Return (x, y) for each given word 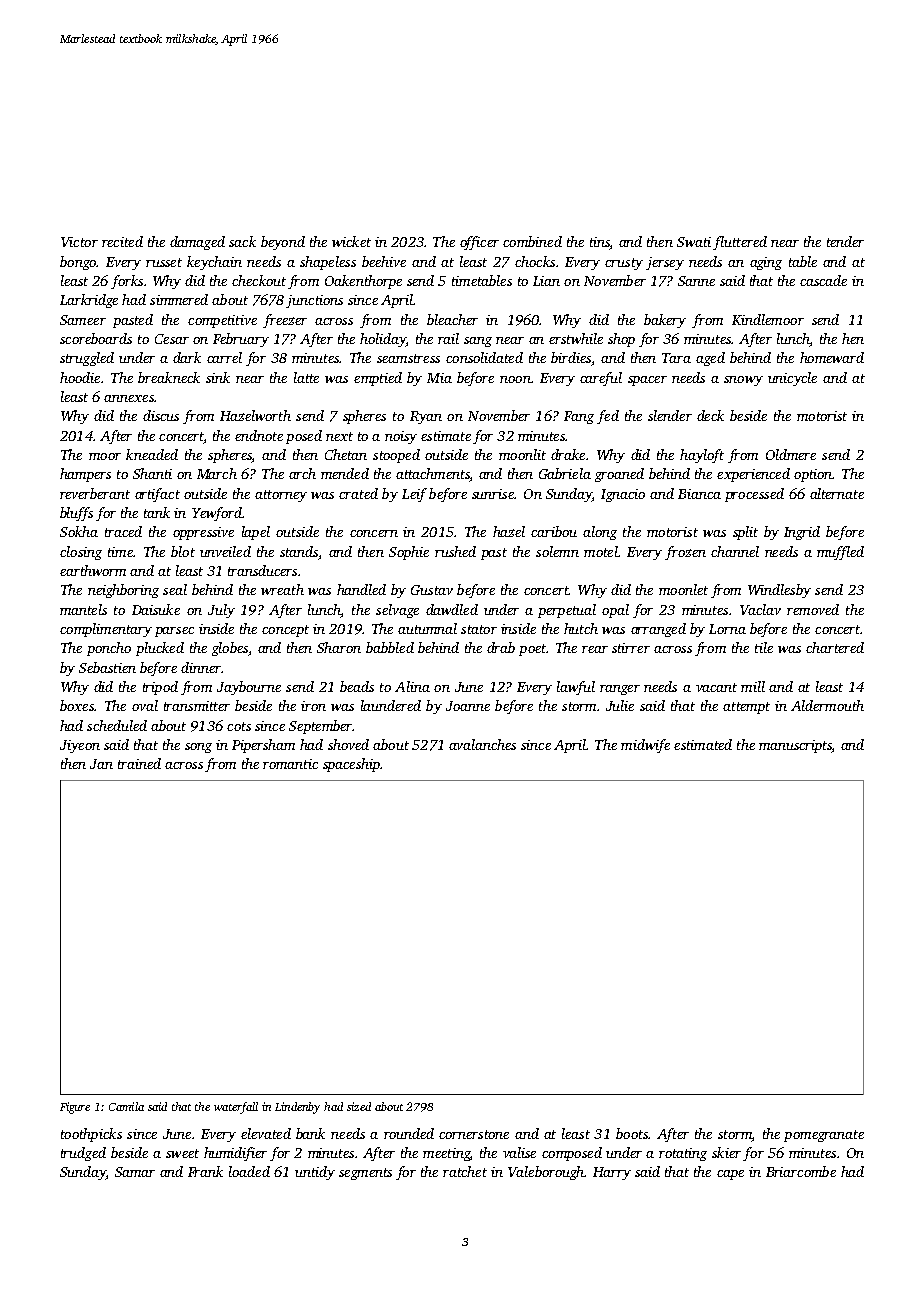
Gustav (432, 590)
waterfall (236, 1108)
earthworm (93, 570)
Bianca (699, 494)
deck (710, 415)
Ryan (426, 417)
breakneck (169, 377)
